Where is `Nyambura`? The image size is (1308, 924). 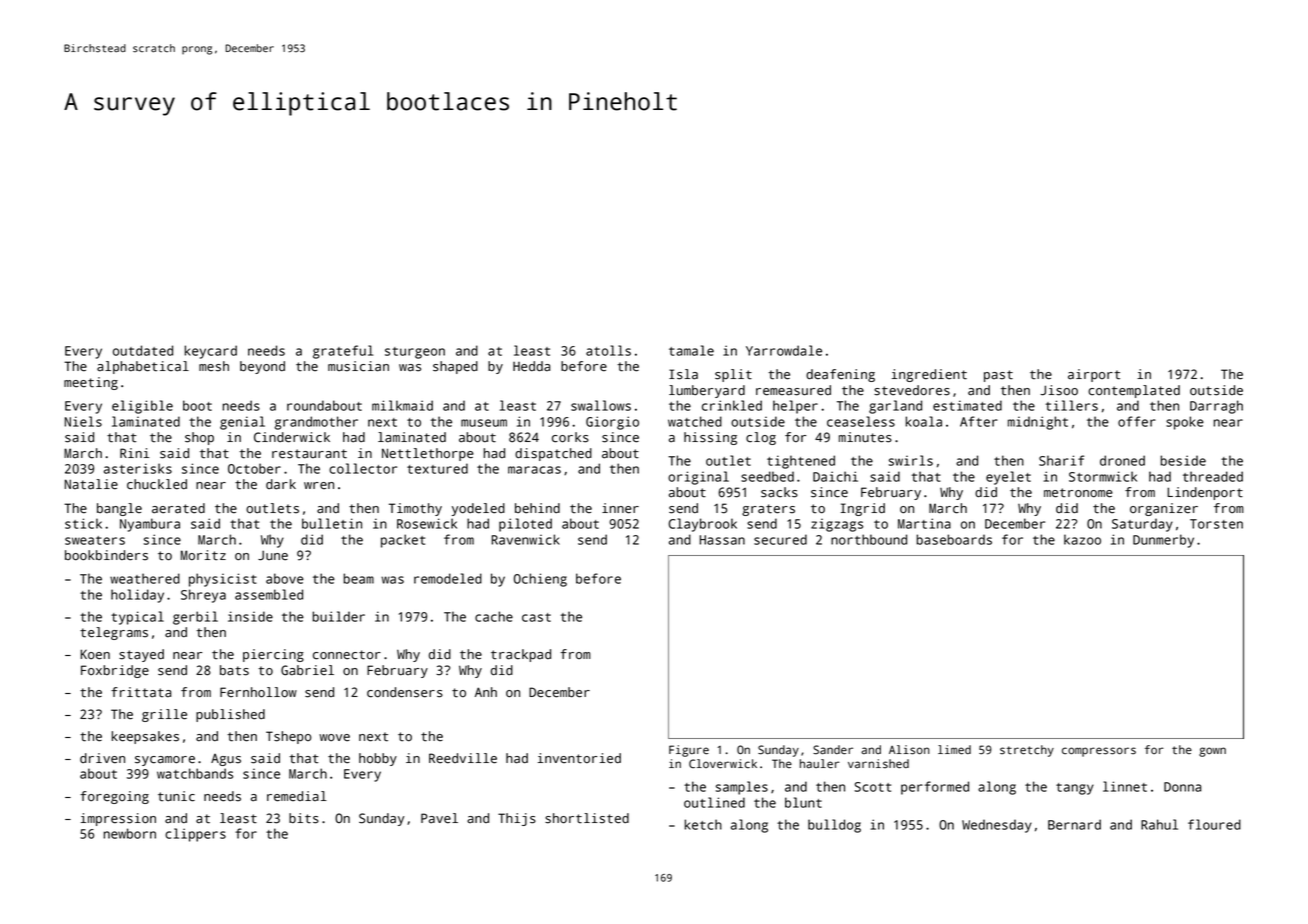
Nyambura is located at coordinates (150, 525).
